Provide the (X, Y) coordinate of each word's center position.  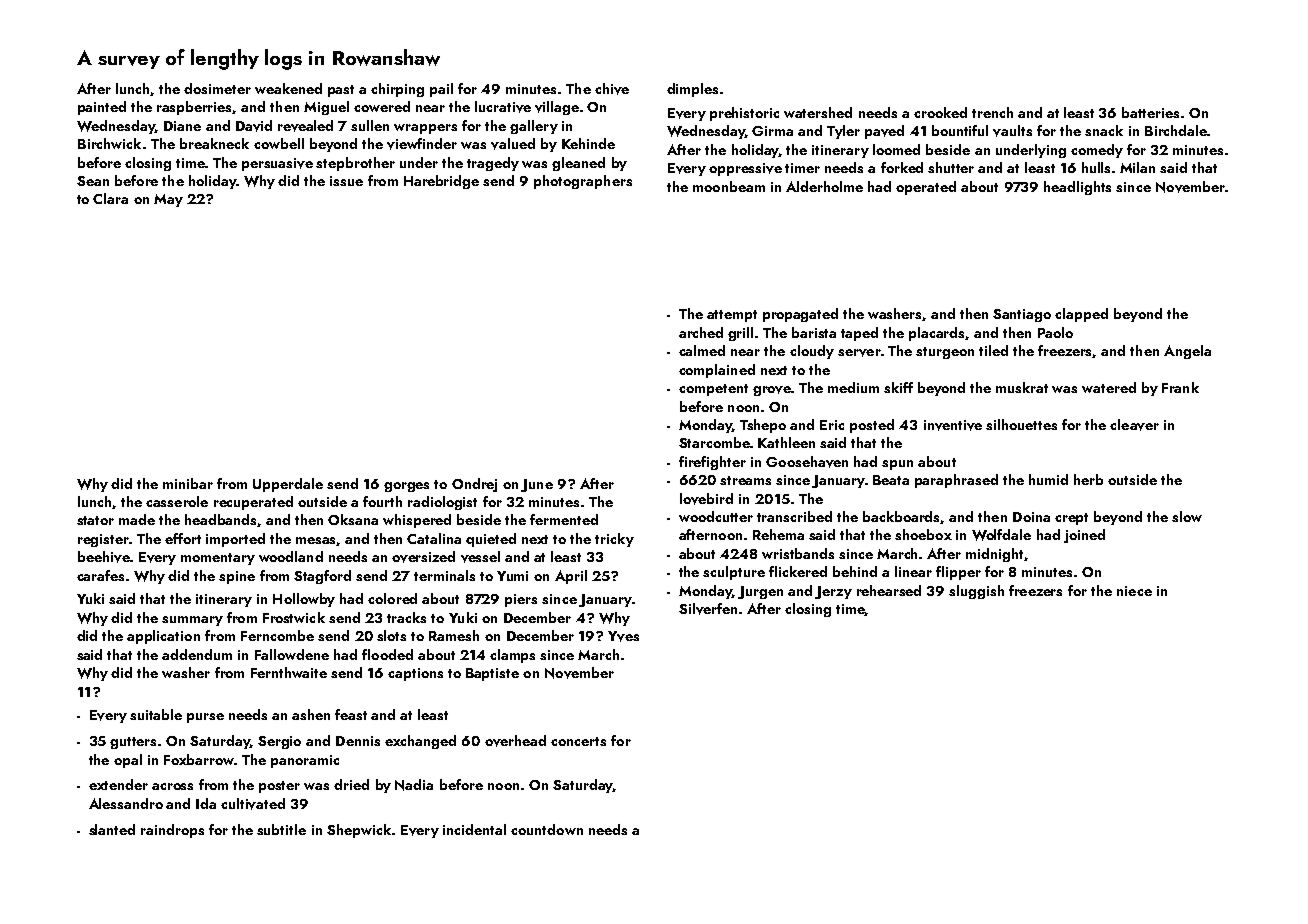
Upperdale (288, 485)
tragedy (493, 164)
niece (1134, 591)
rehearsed (889, 590)
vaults (1012, 131)
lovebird (706, 499)
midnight (994, 555)
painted (102, 108)
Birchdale (1176, 130)
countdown (547, 829)
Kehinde (588, 143)
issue (346, 181)
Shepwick (359, 831)
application (163, 637)
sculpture (734, 573)
